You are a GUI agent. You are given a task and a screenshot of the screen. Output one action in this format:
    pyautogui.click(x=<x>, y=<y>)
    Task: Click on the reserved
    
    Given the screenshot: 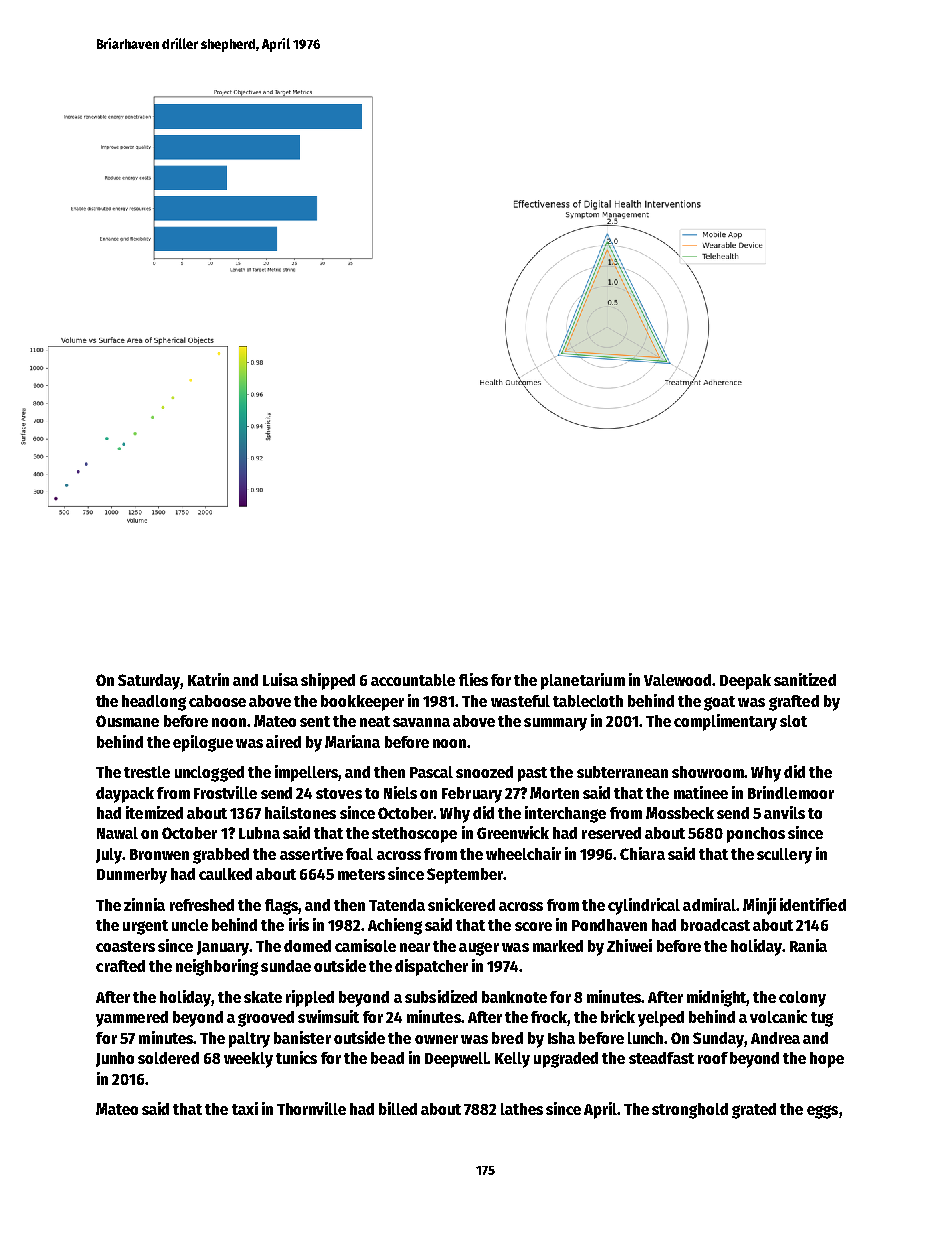 What is the action you would take?
    pyautogui.click(x=611, y=833)
